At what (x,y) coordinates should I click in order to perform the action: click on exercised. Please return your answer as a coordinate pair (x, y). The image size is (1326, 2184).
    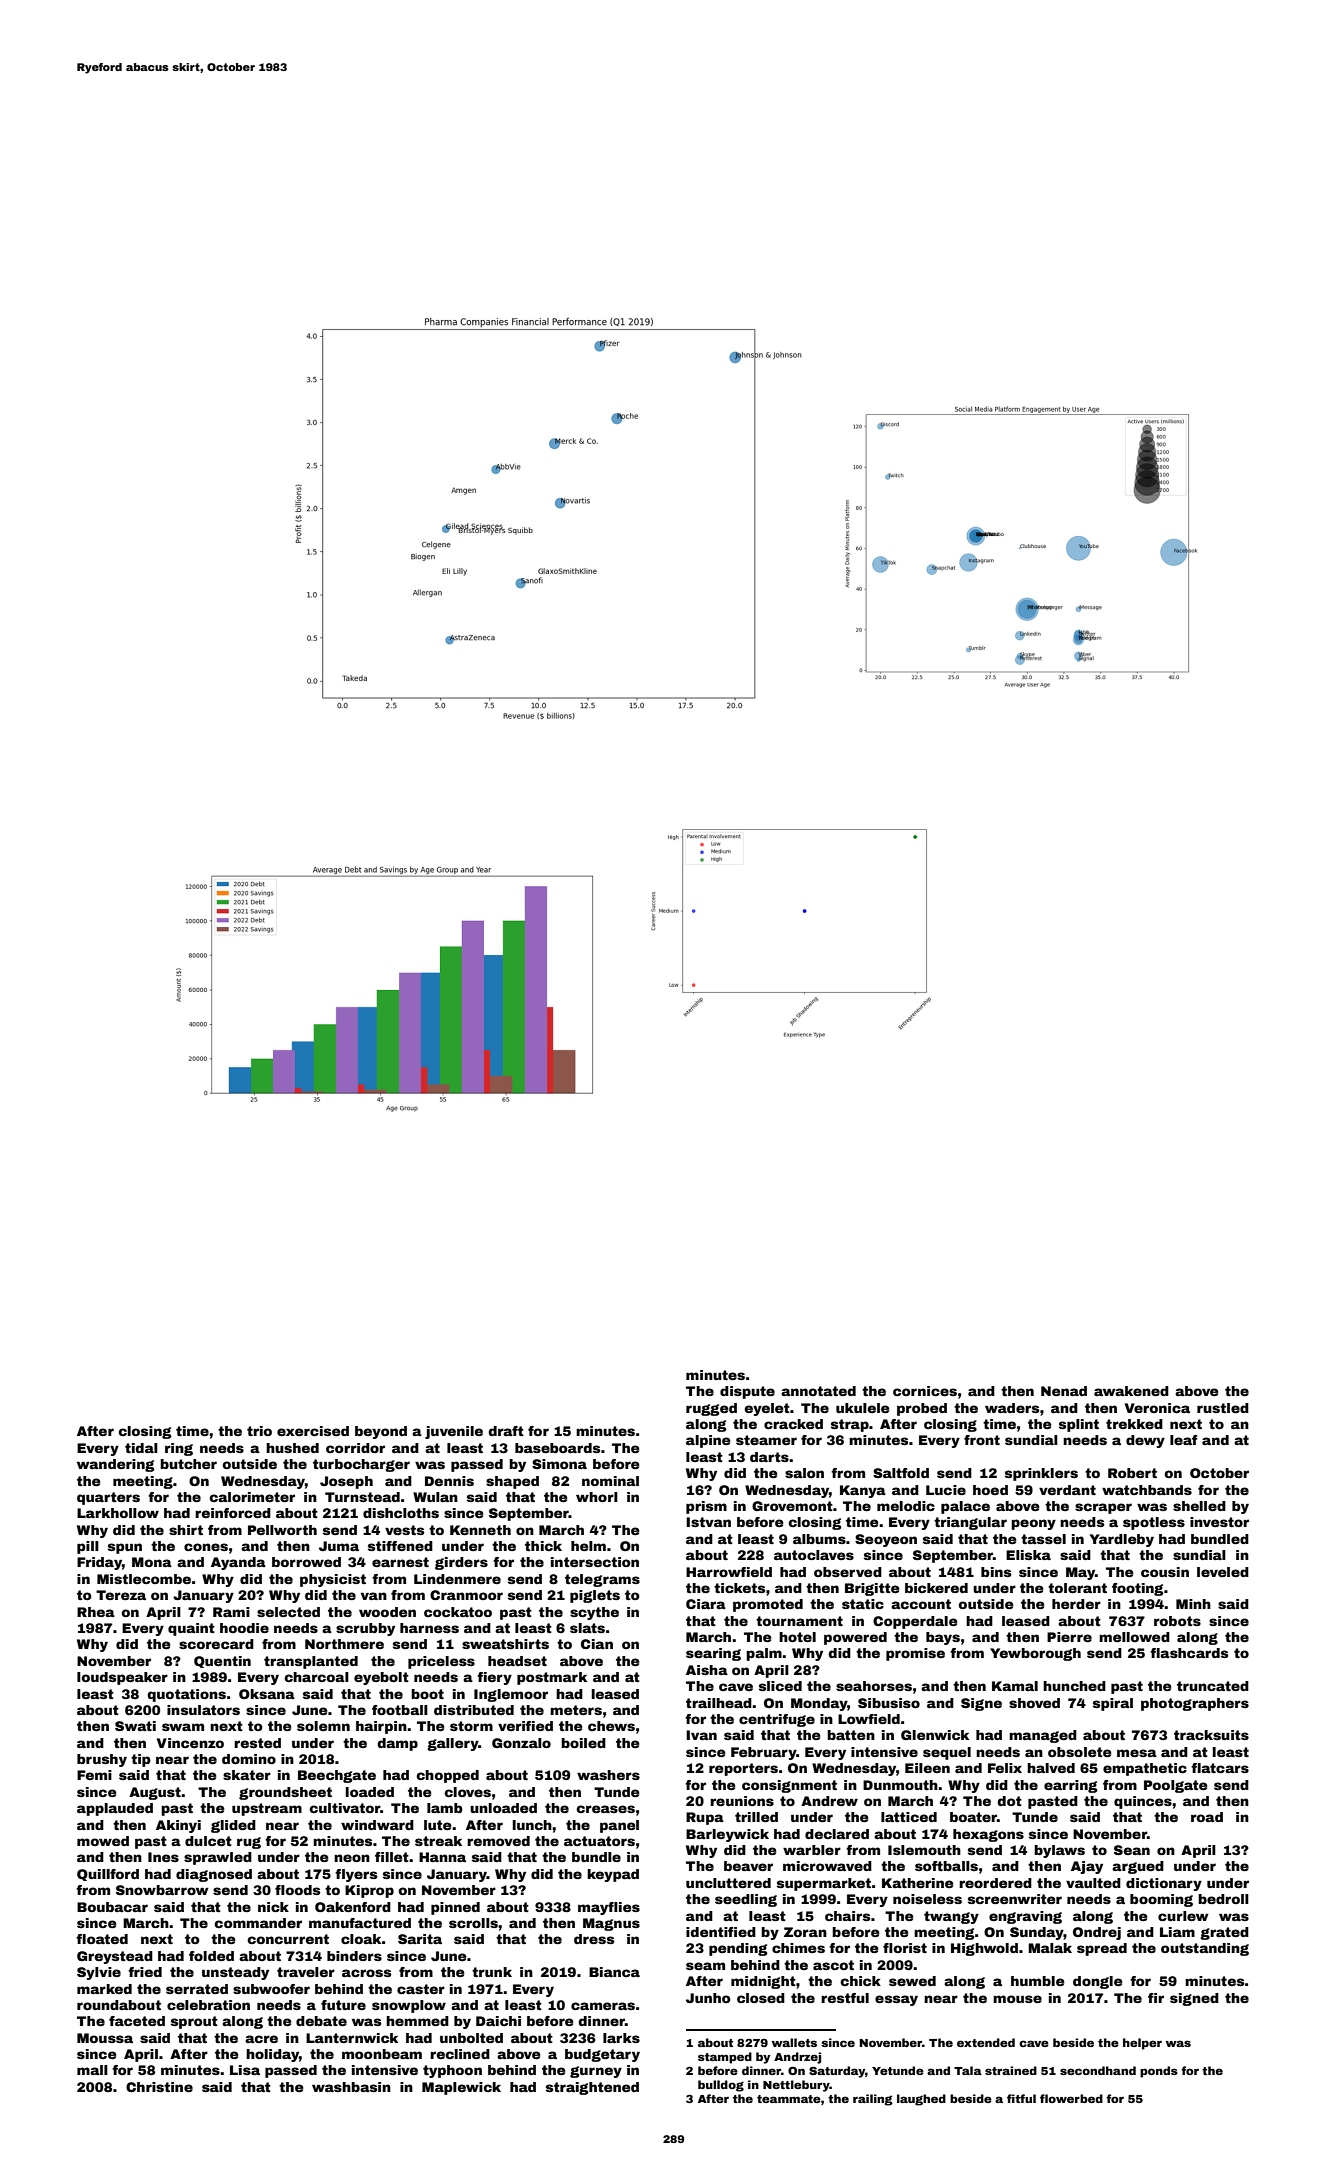
    Looking at the image, I should click on (313, 1431).
